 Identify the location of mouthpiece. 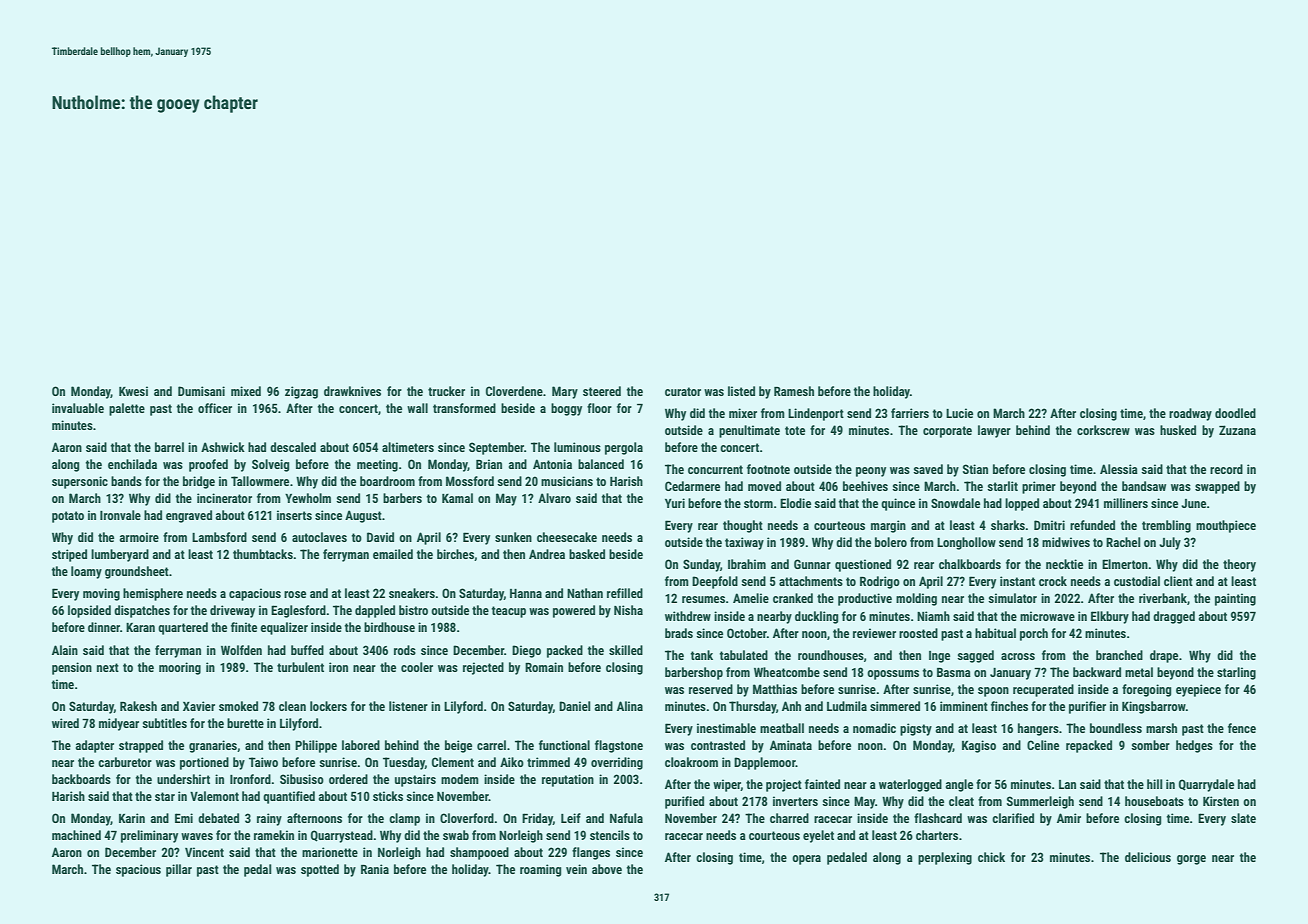
(1226, 526).
